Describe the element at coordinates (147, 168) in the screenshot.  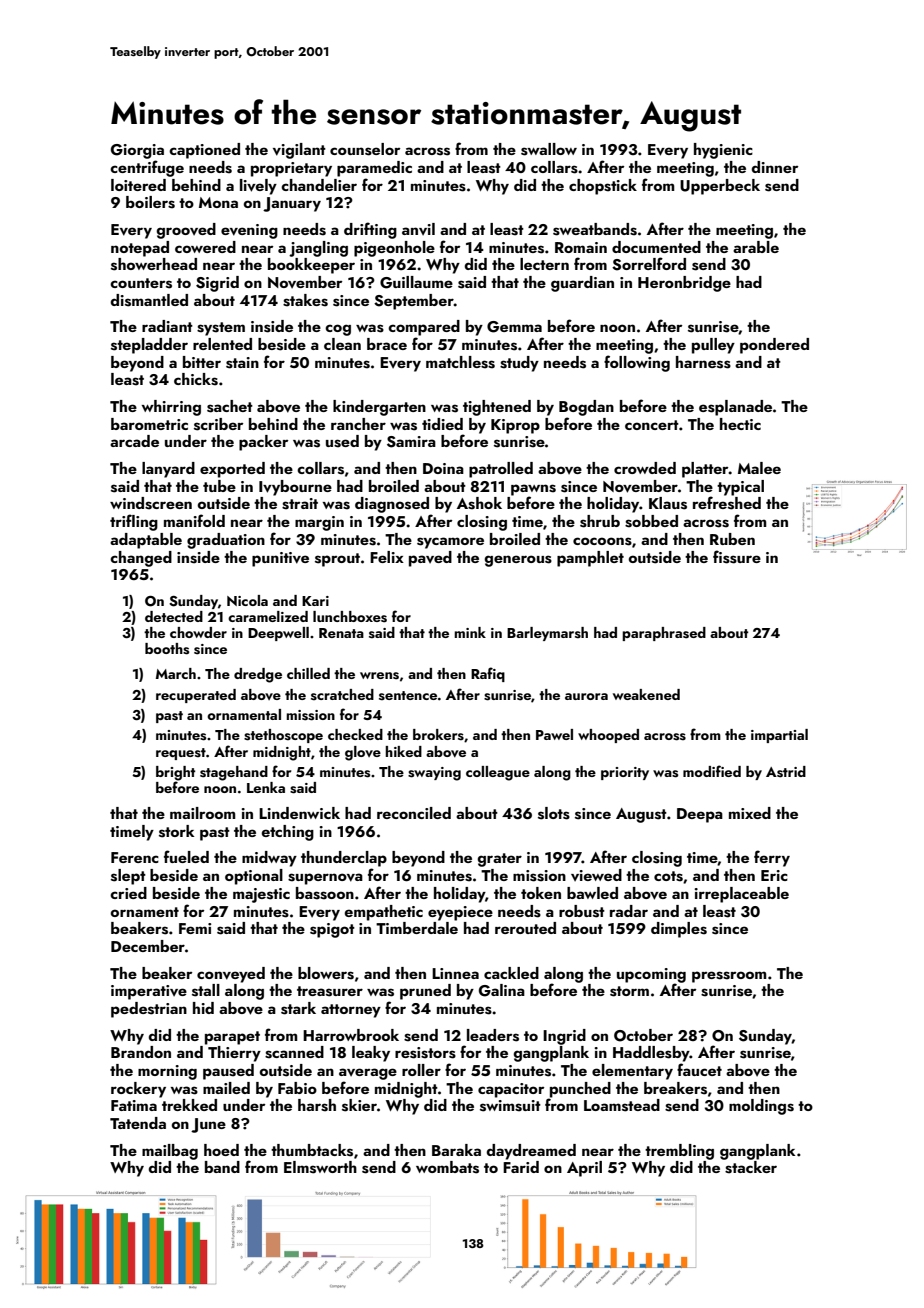
I see `centrifuge` at that location.
